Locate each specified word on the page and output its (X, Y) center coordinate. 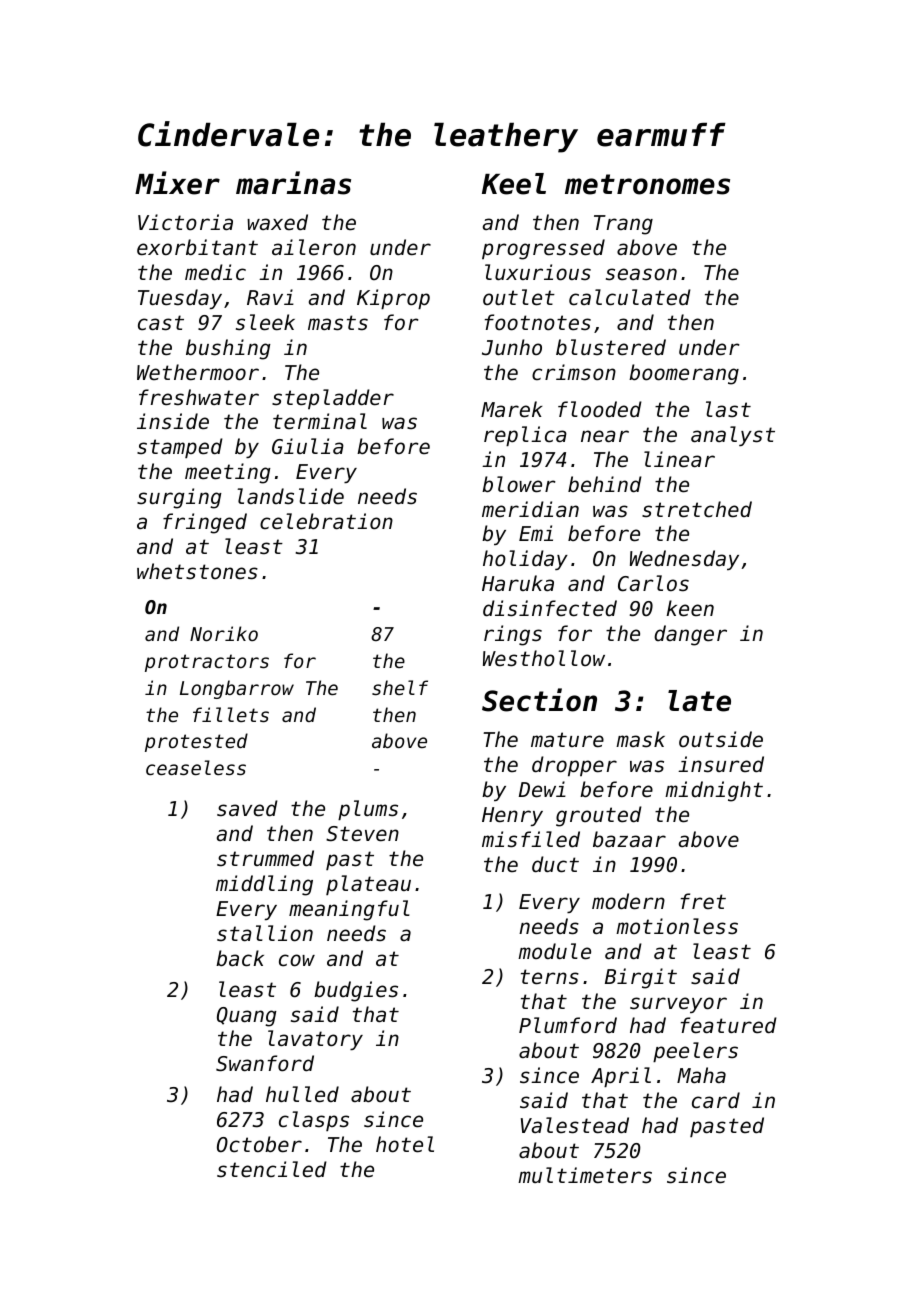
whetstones (197, 571)
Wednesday (684, 560)
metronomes (647, 184)
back (240, 958)
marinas (293, 183)
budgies (356, 991)
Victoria (185, 222)
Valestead (575, 1125)
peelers (695, 1052)
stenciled (272, 1169)
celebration (326, 521)
